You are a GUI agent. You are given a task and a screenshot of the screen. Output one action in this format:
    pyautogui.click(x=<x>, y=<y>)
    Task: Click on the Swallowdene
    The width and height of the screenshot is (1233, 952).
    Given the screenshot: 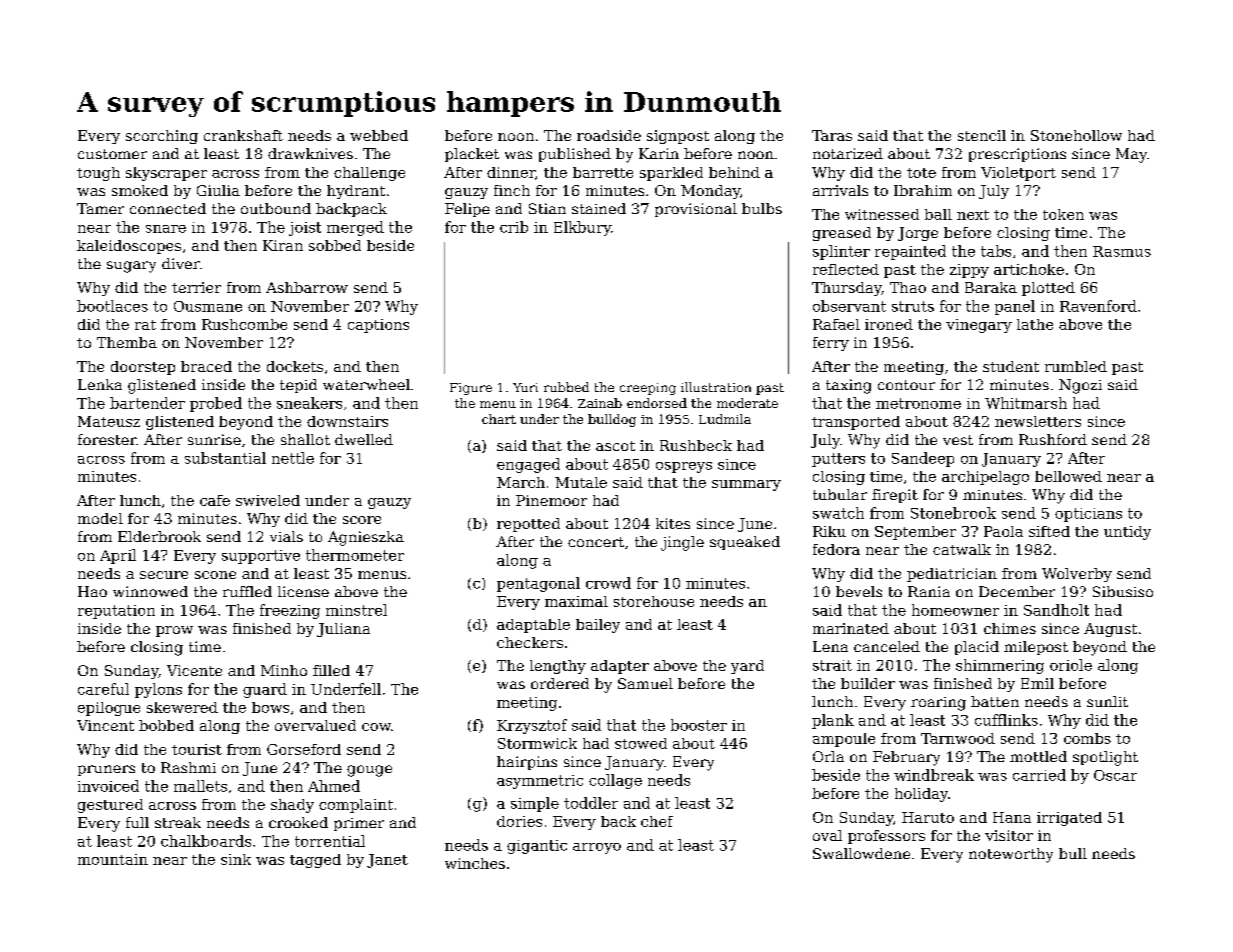 What is the action you would take?
    pyautogui.click(x=861, y=853)
